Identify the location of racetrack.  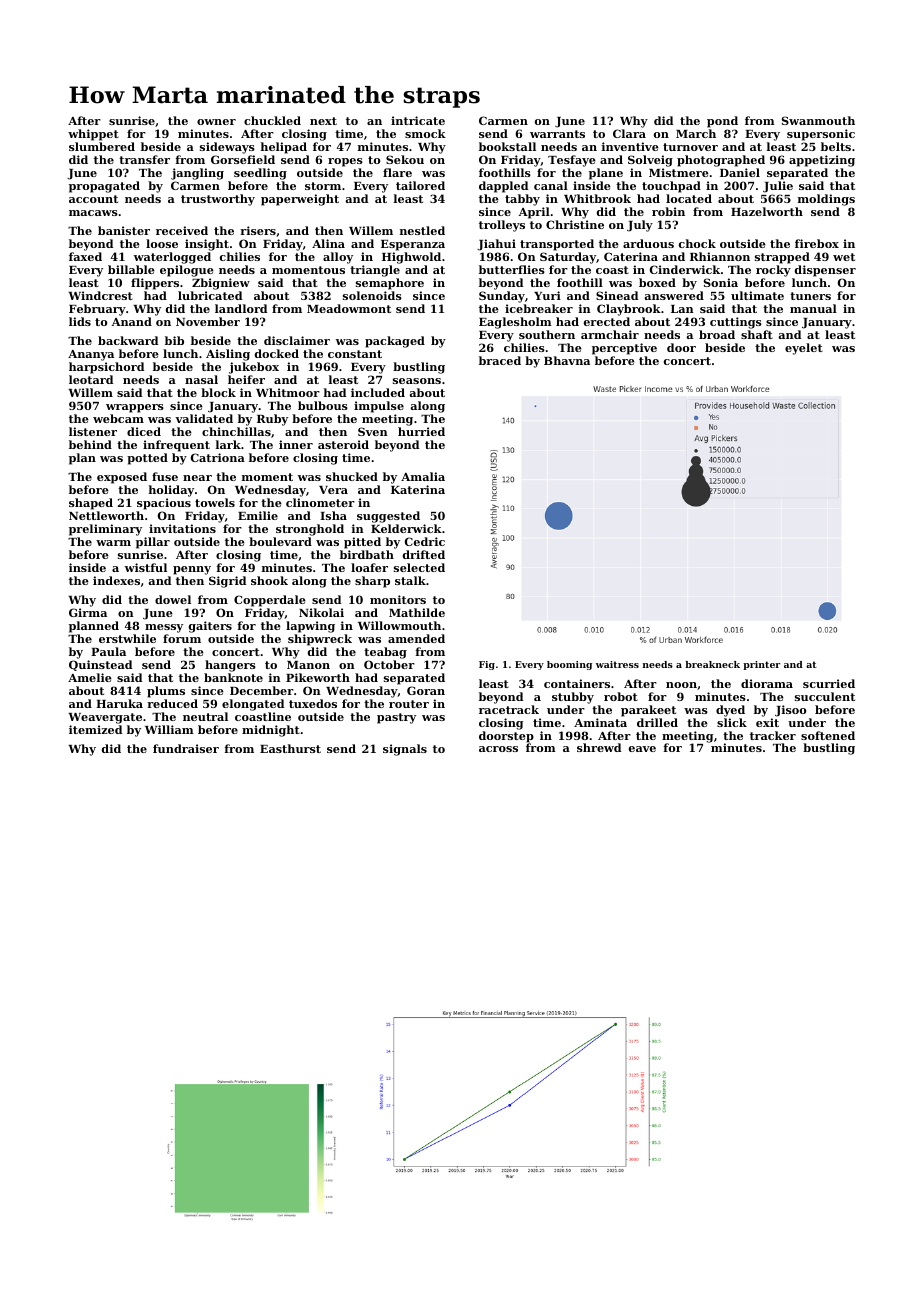
(509, 709).
